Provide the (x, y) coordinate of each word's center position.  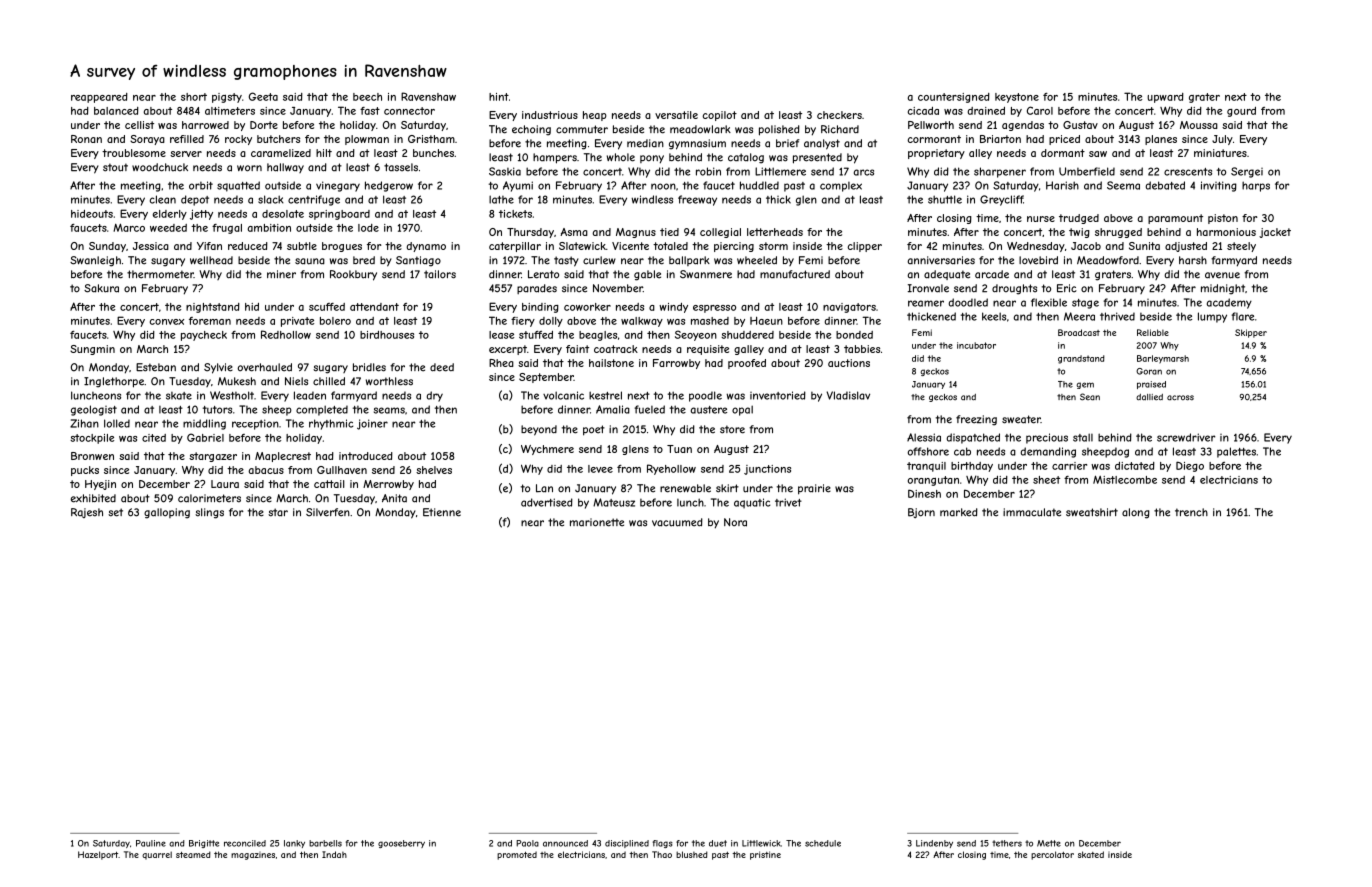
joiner (372, 424)
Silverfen (328, 512)
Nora (735, 522)
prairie (814, 489)
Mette (1049, 843)
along (1136, 513)
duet (718, 843)
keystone (1017, 98)
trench (1191, 512)
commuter (582, 129)
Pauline (151, 843)
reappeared (99, 98)
